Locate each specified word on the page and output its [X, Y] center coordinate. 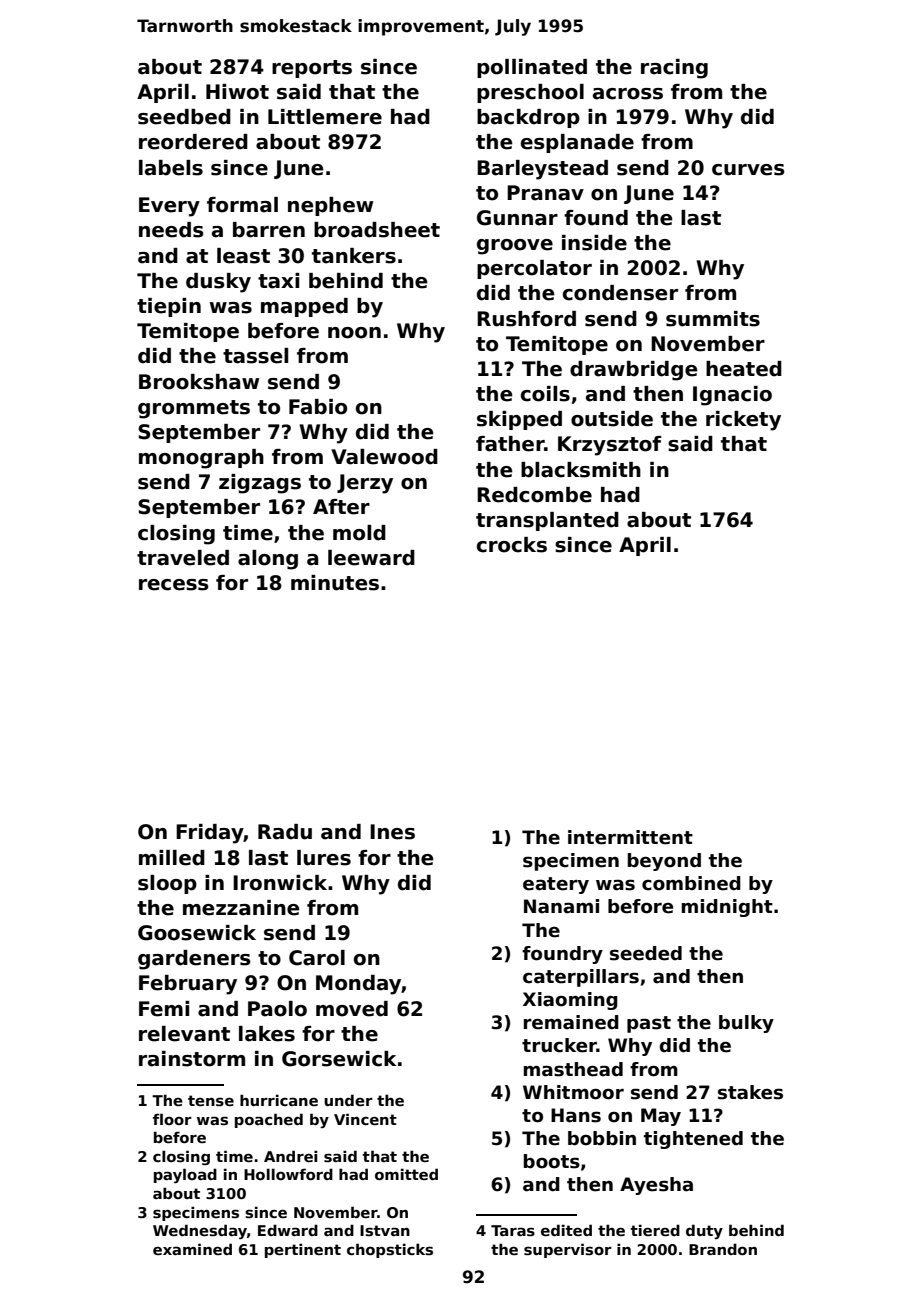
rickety [743, 421]
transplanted [547, 521]
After [341, 507]
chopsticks [390, 1250]
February [188, 985]
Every [169, 207]
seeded [646, 953]
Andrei [290, 1156]
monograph [201, 459]
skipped [519, 420]
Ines [392, 832]
